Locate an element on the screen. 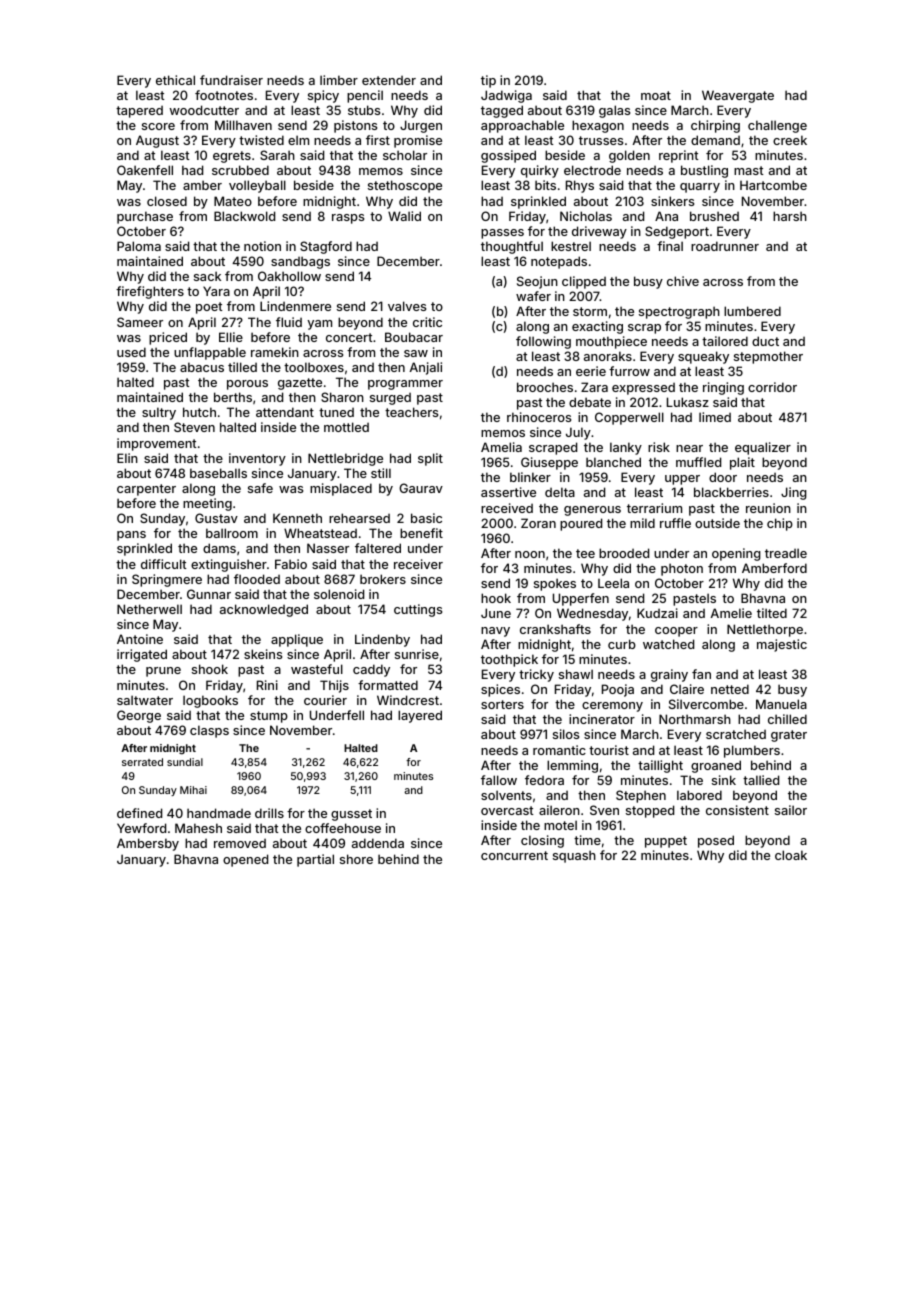 The height and width of the screenshot is (1308, 924). hutch is located at coordinates (199, 412).
